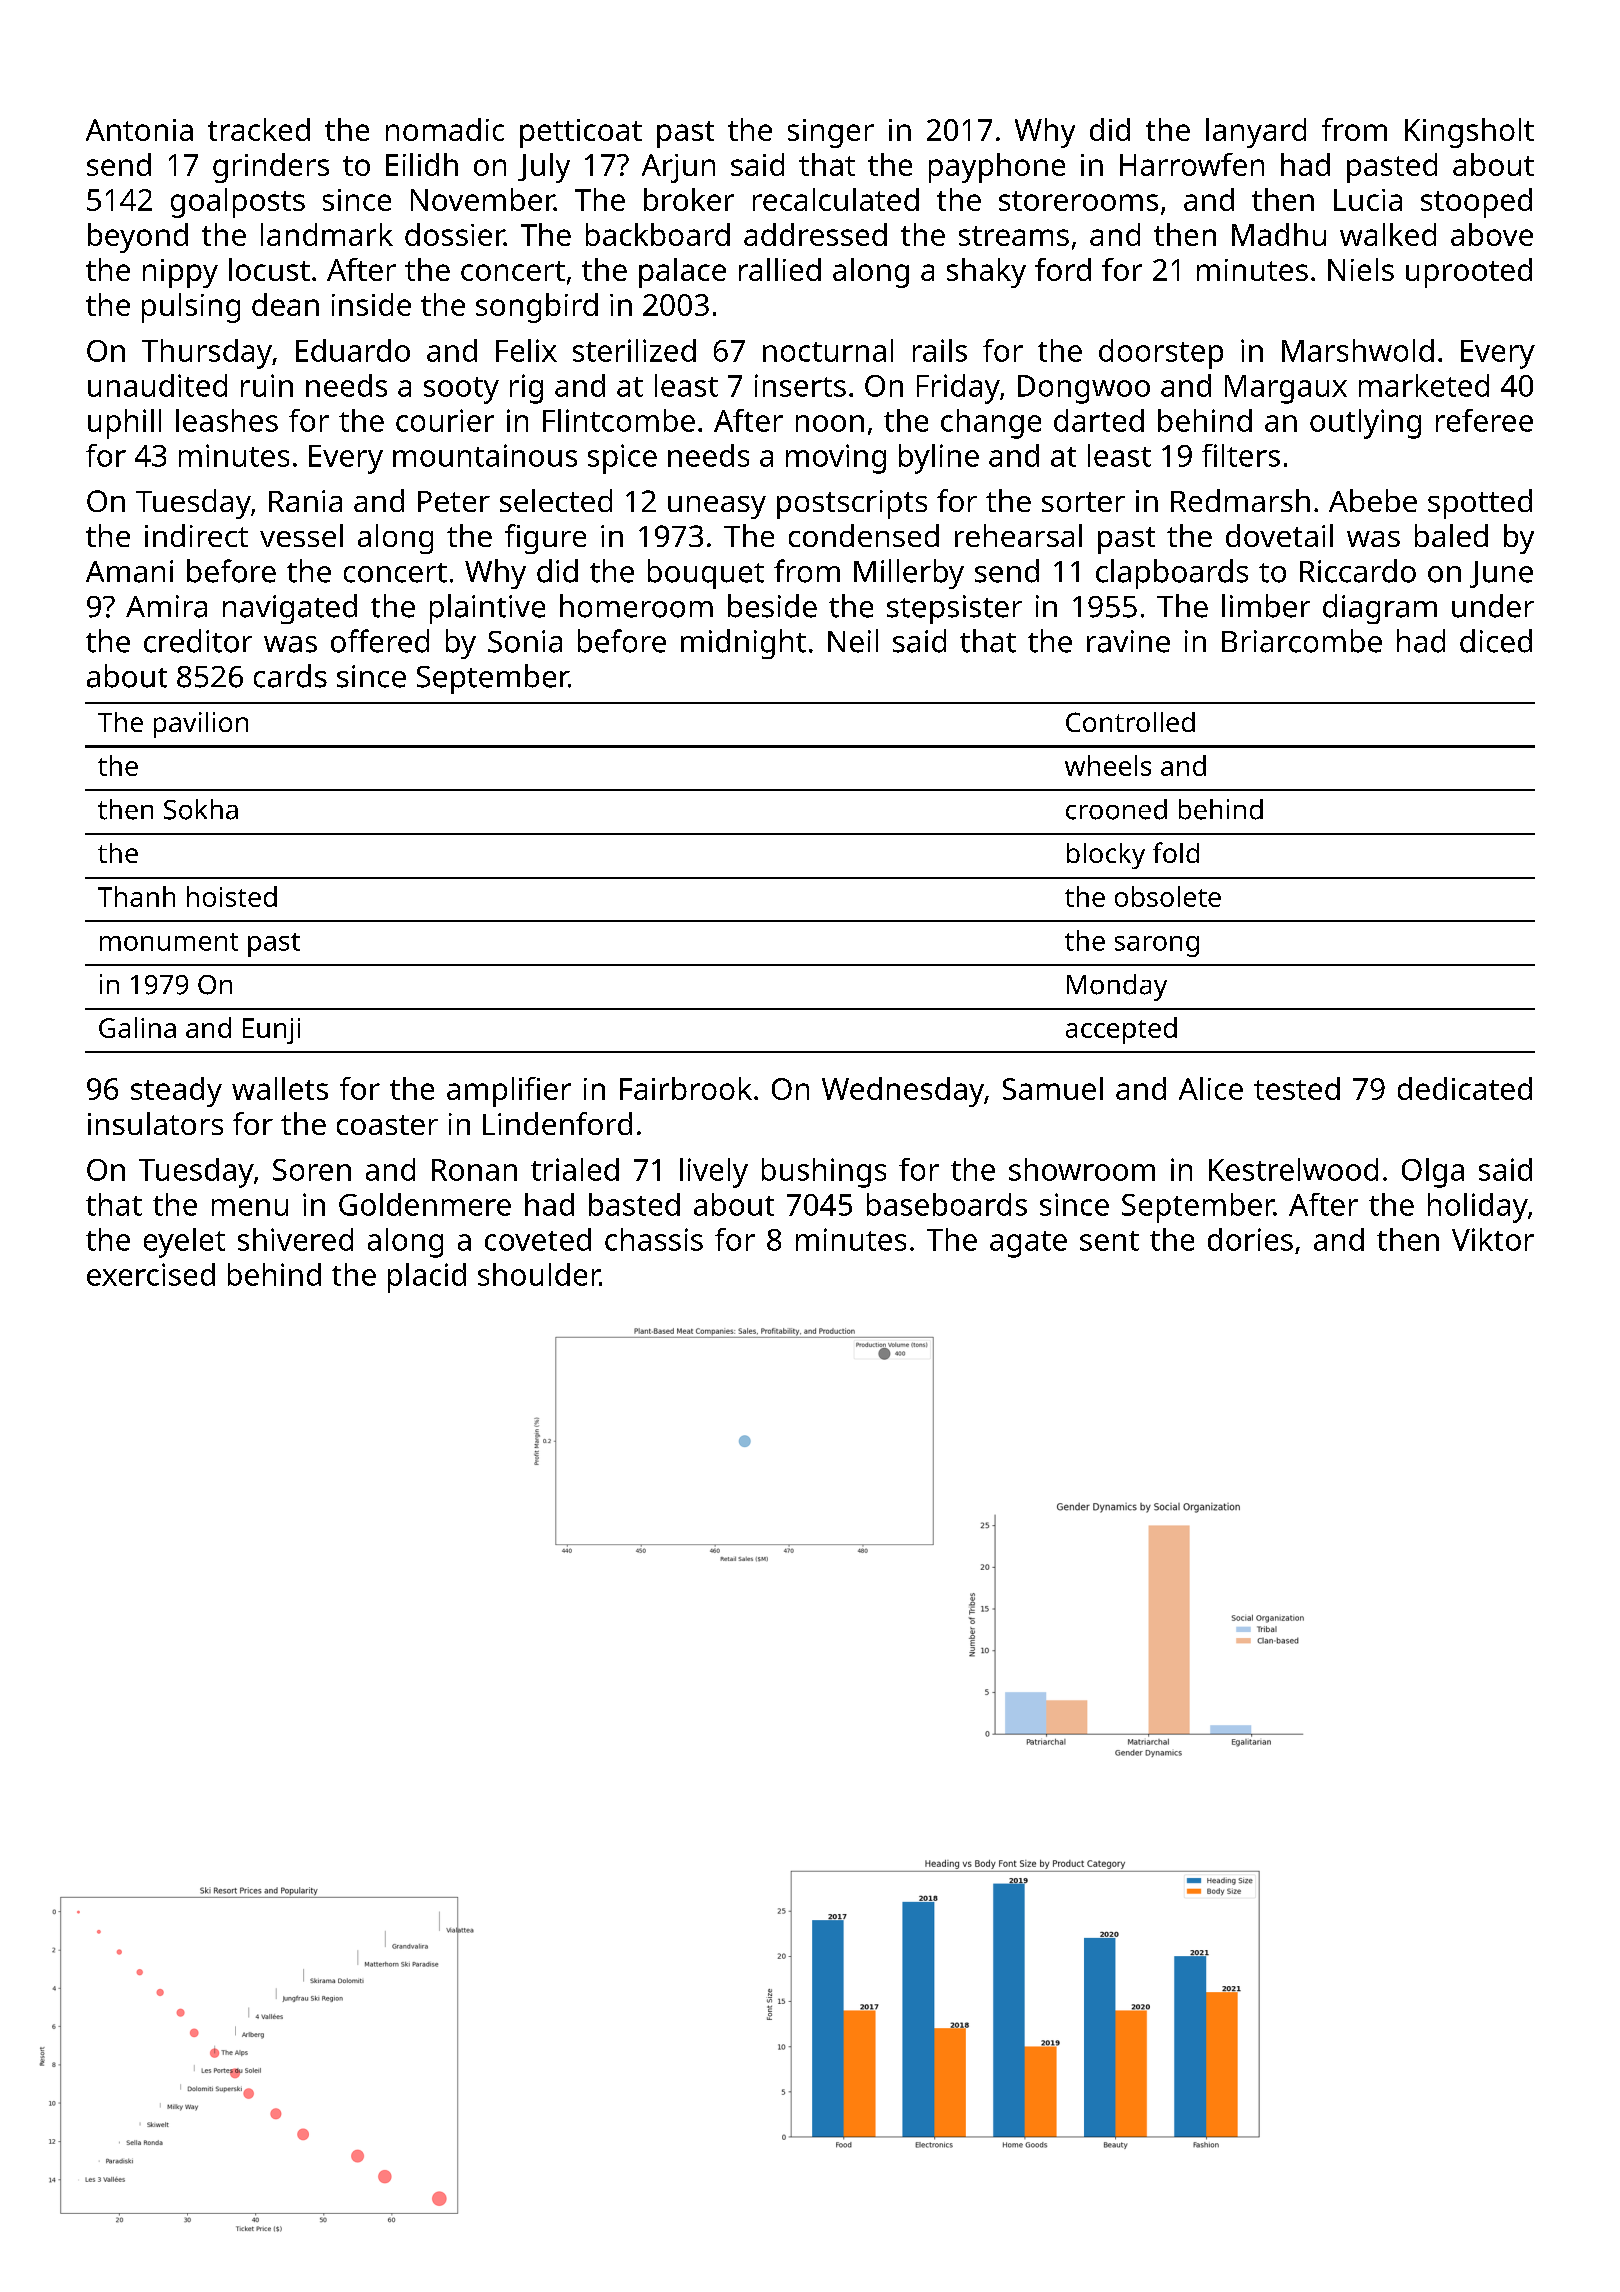 This document has width=1620, height=2292. What do you see at coordinates (353, 350) in the document?
I see `Eduardo` at bounding box center [353, 350].
